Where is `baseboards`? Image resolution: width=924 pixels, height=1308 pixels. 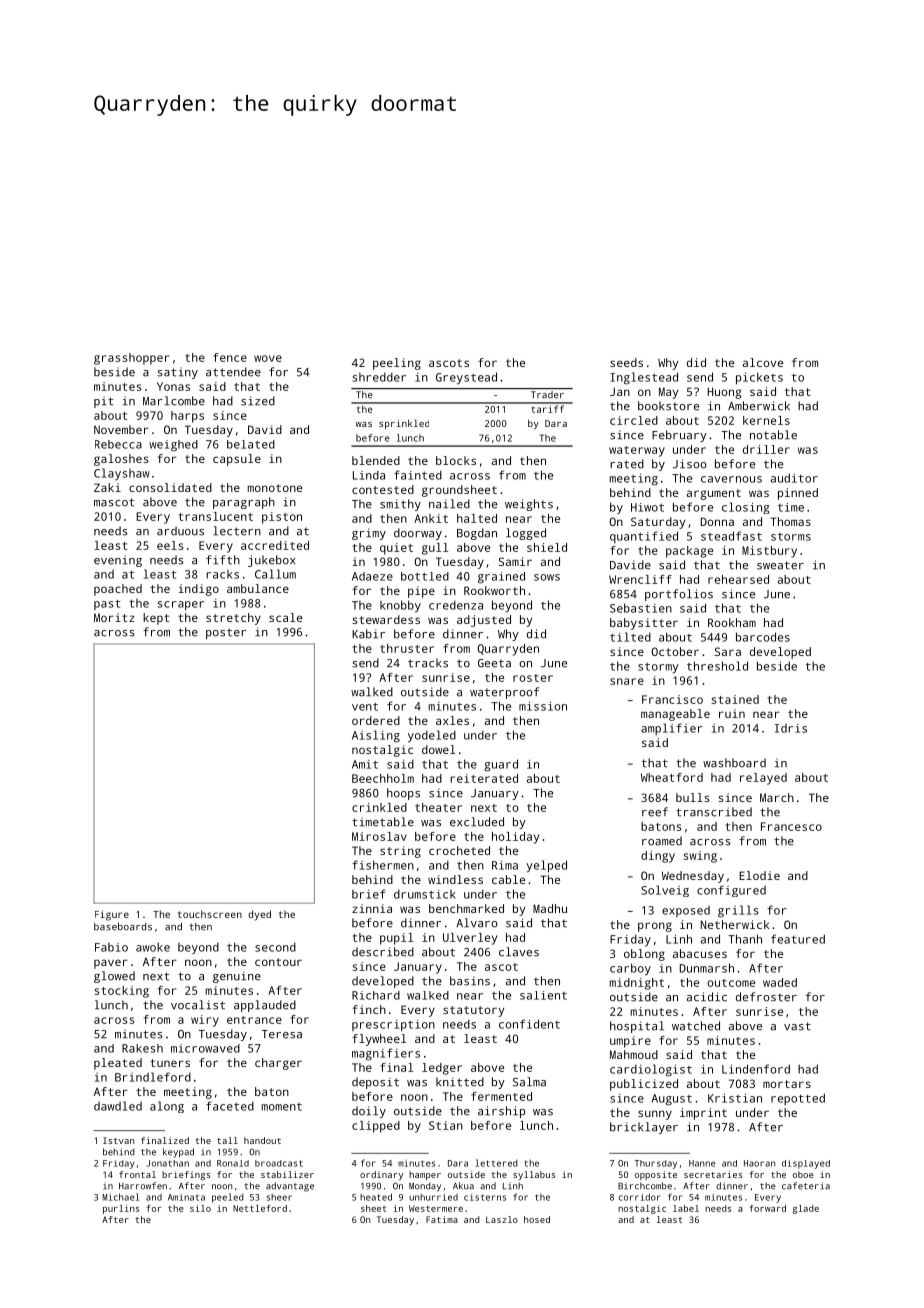
baseboards is located at coordinates (123, 927).
